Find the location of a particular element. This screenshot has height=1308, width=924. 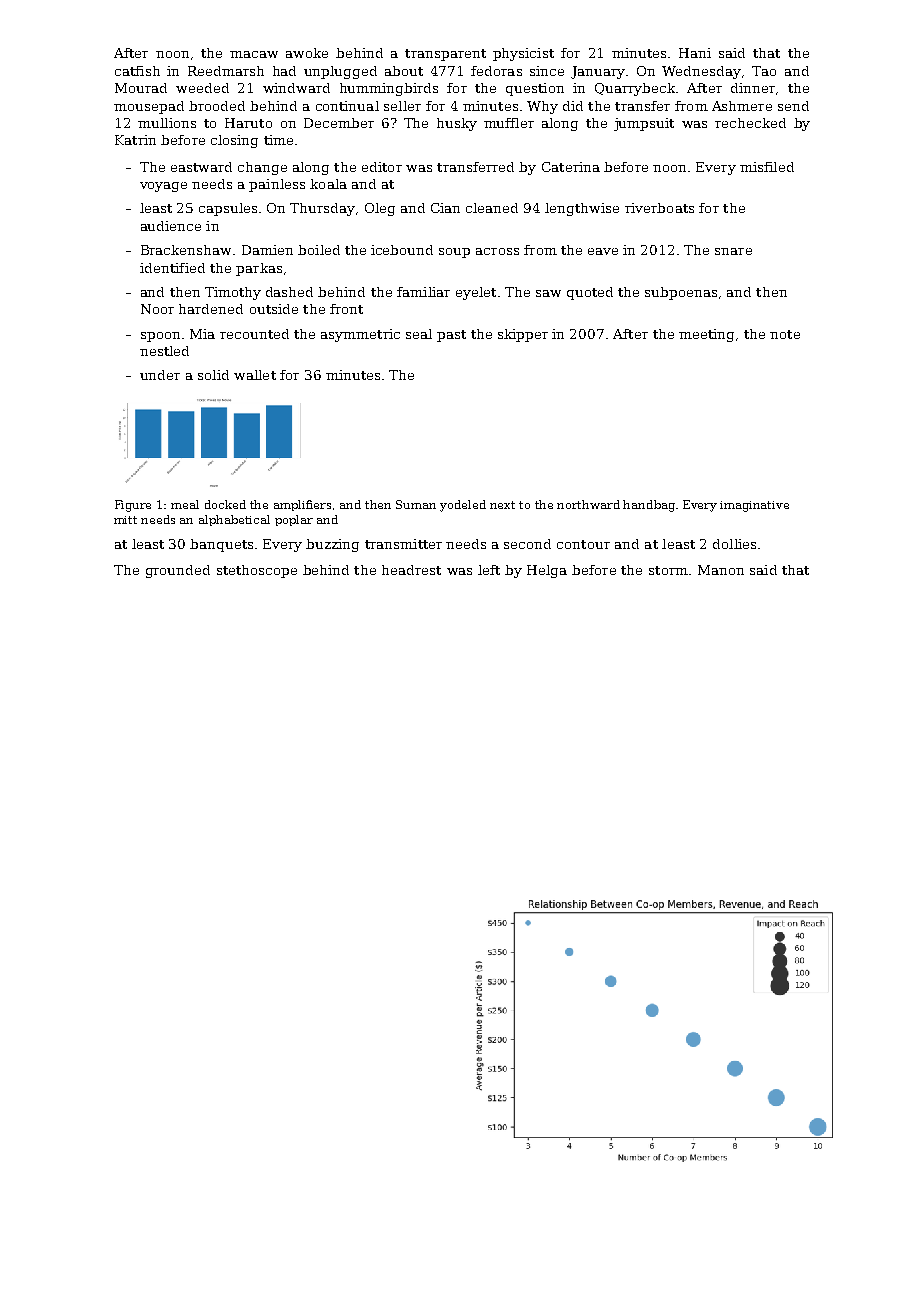

Figure is located at coordinates (133, 506).
